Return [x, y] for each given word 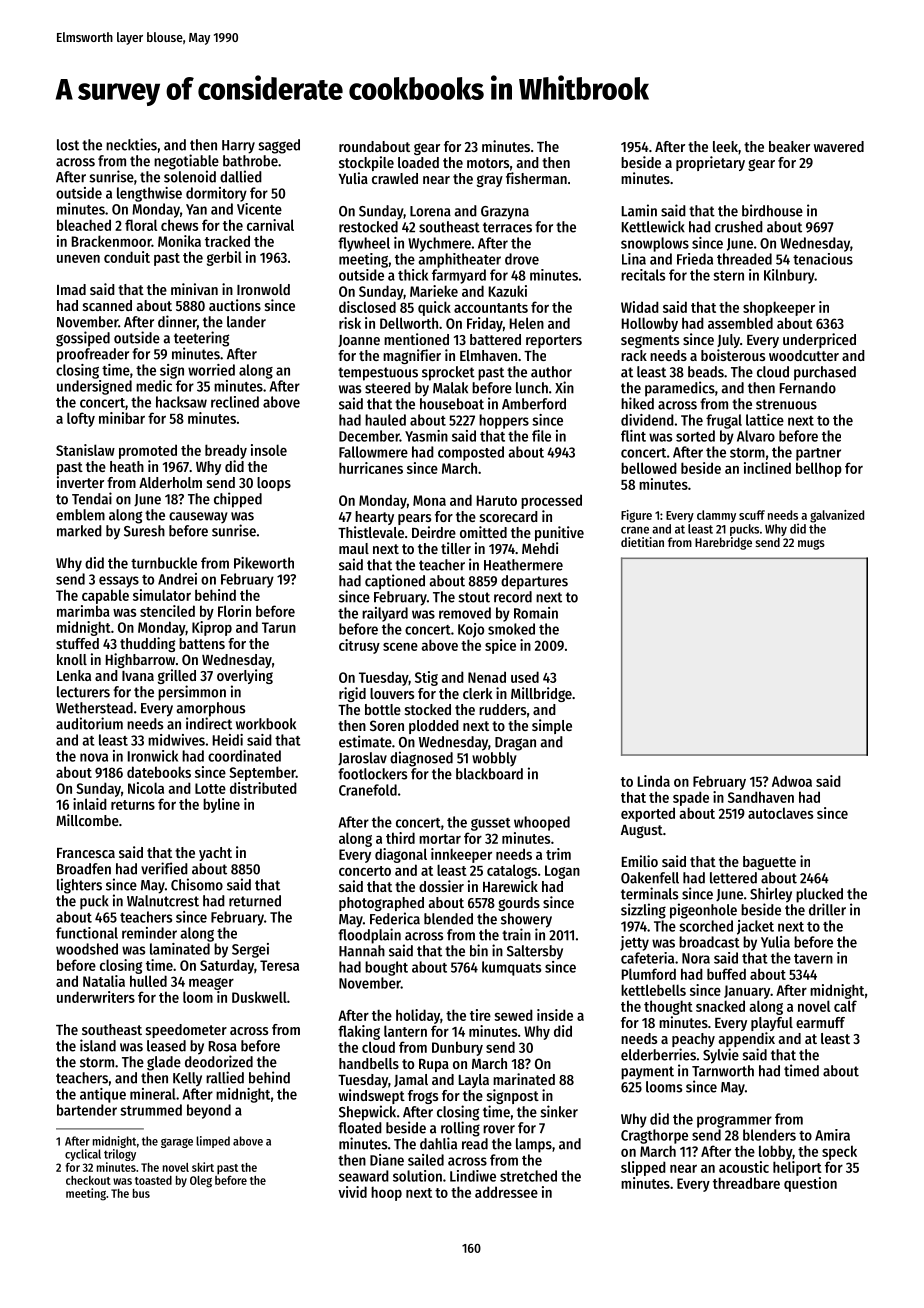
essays [119, 582]
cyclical [83, 1155]
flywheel [364, 244]
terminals [649, 893]
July [728, 341]
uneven [78, 258]
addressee [506, 1192]
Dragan [515, 744]
